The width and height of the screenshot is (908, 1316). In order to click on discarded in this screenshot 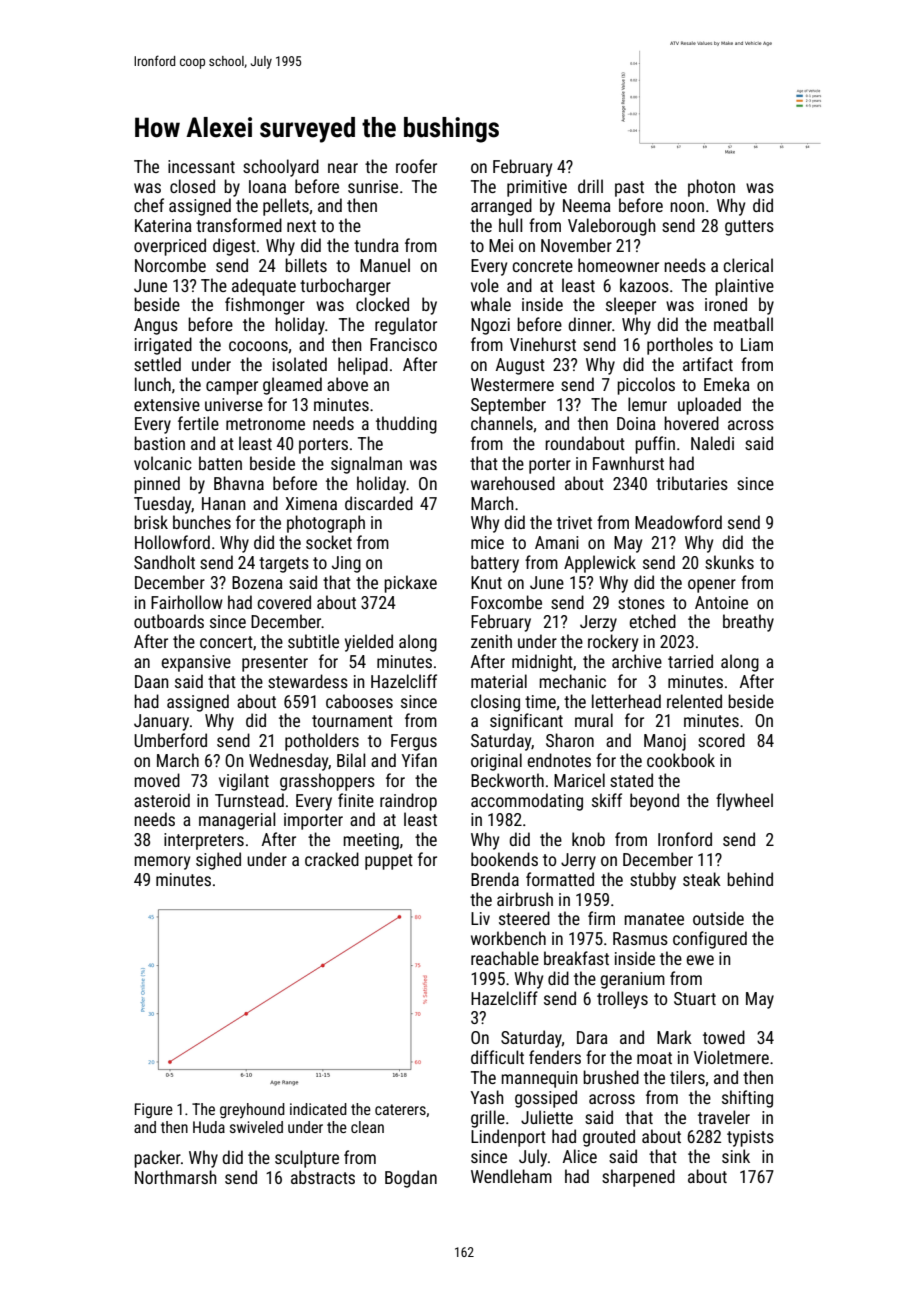, I will do `click(379, 503)`.
